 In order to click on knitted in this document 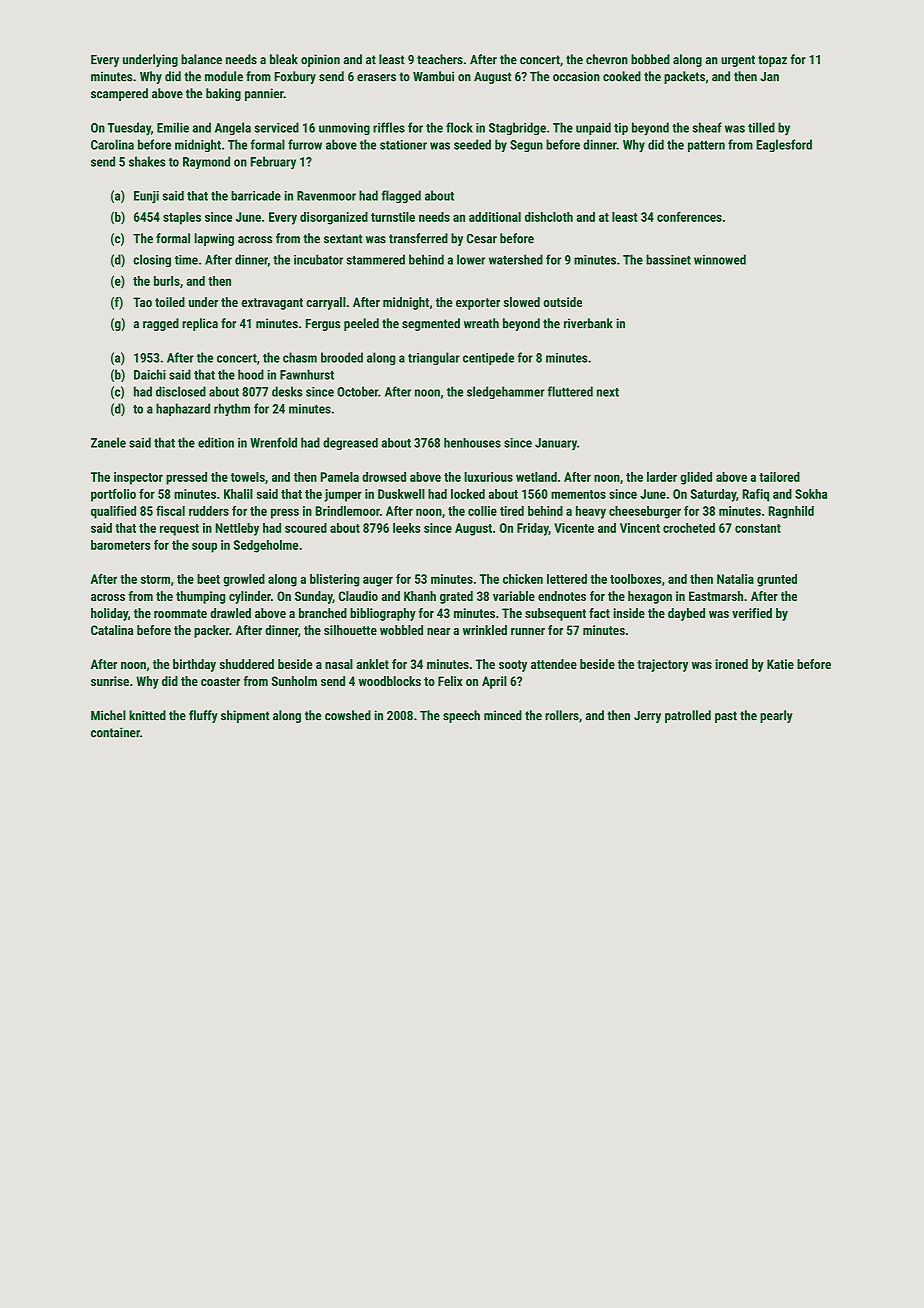, I will do `click(147, 715)`.
